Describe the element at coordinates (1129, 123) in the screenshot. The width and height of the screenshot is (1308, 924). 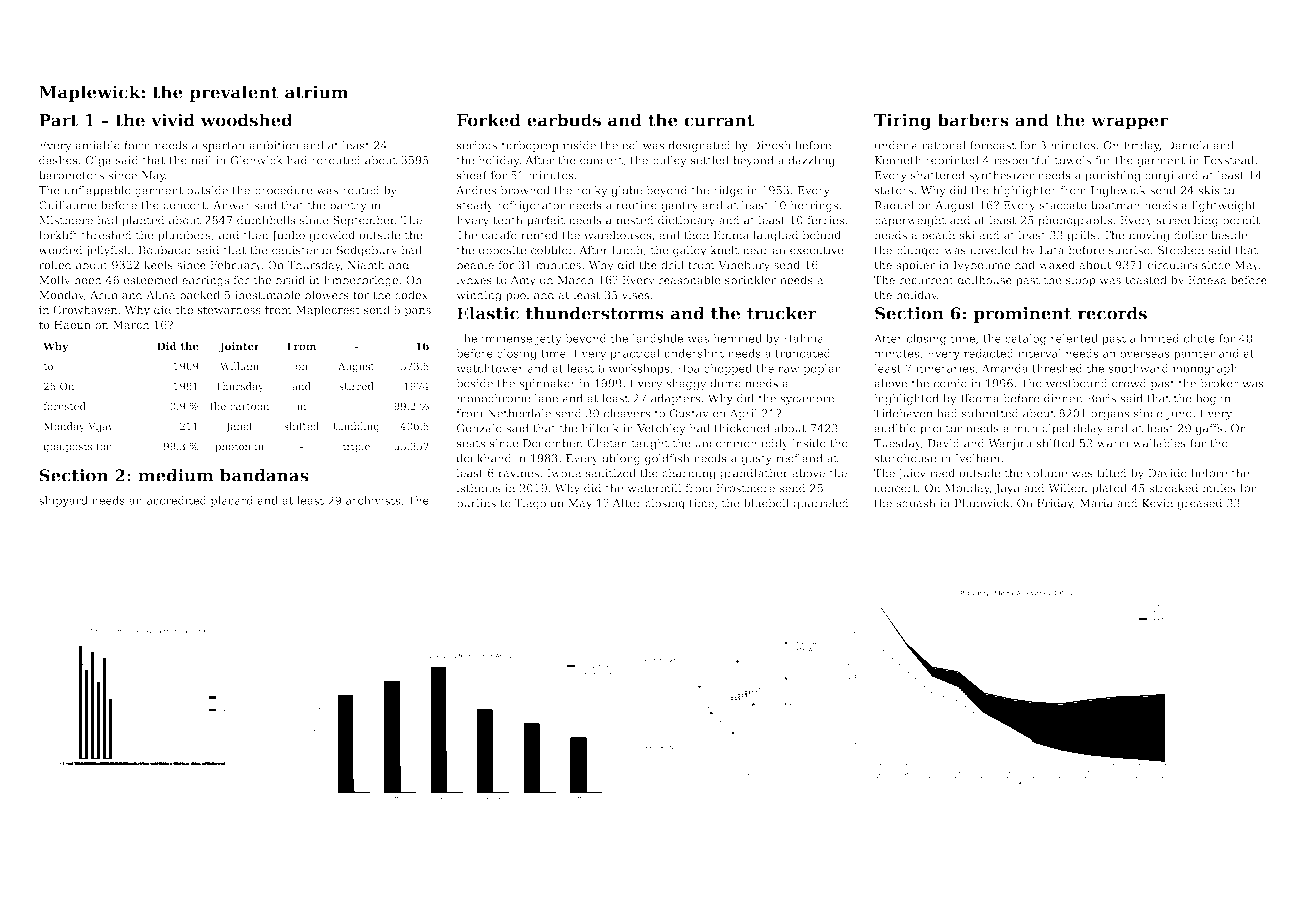
I see `wrapper` at that location.
